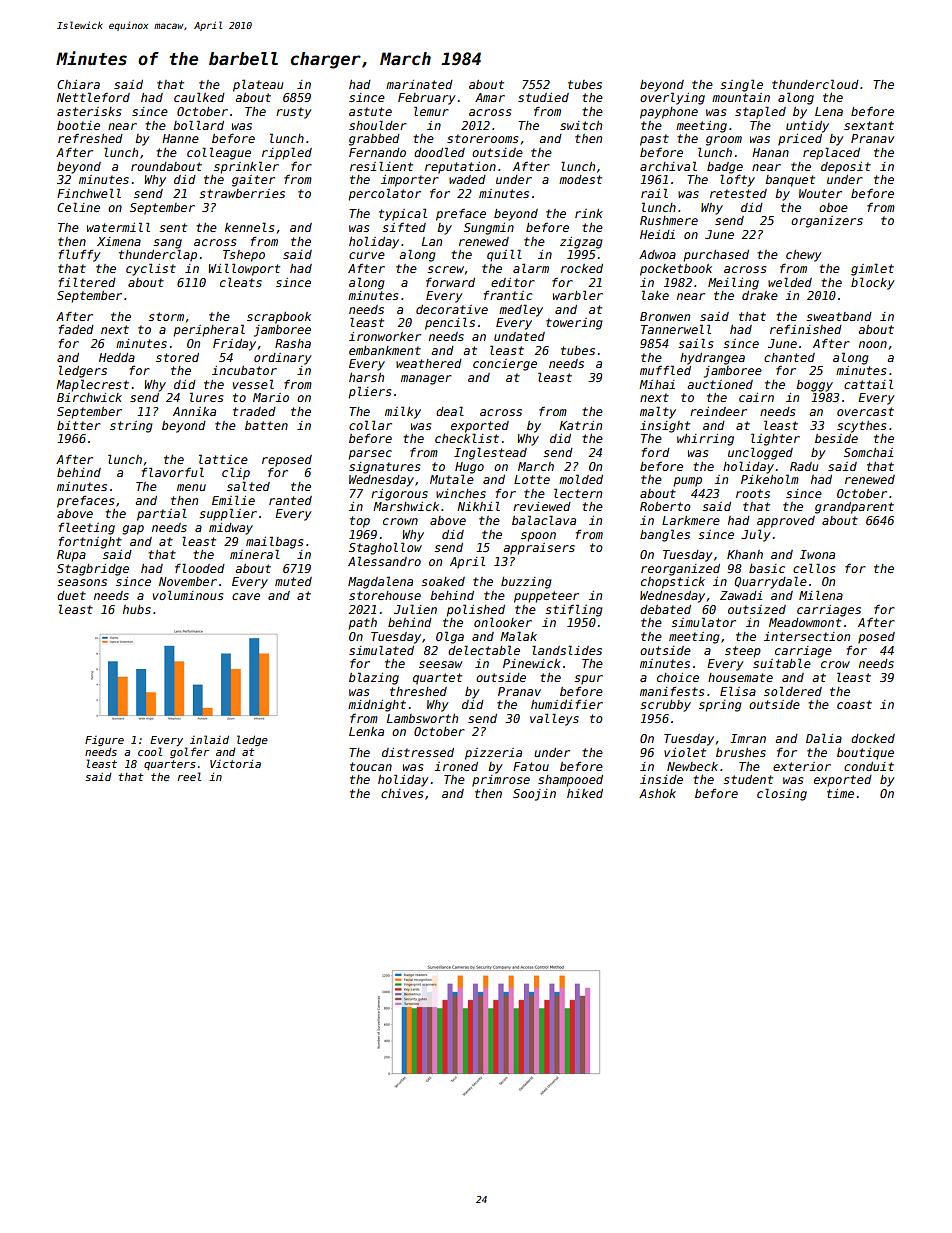 The image size is (952, 1233). Describe the element at coordinates (538, 537) in the image. I see `spoon` at that location.
